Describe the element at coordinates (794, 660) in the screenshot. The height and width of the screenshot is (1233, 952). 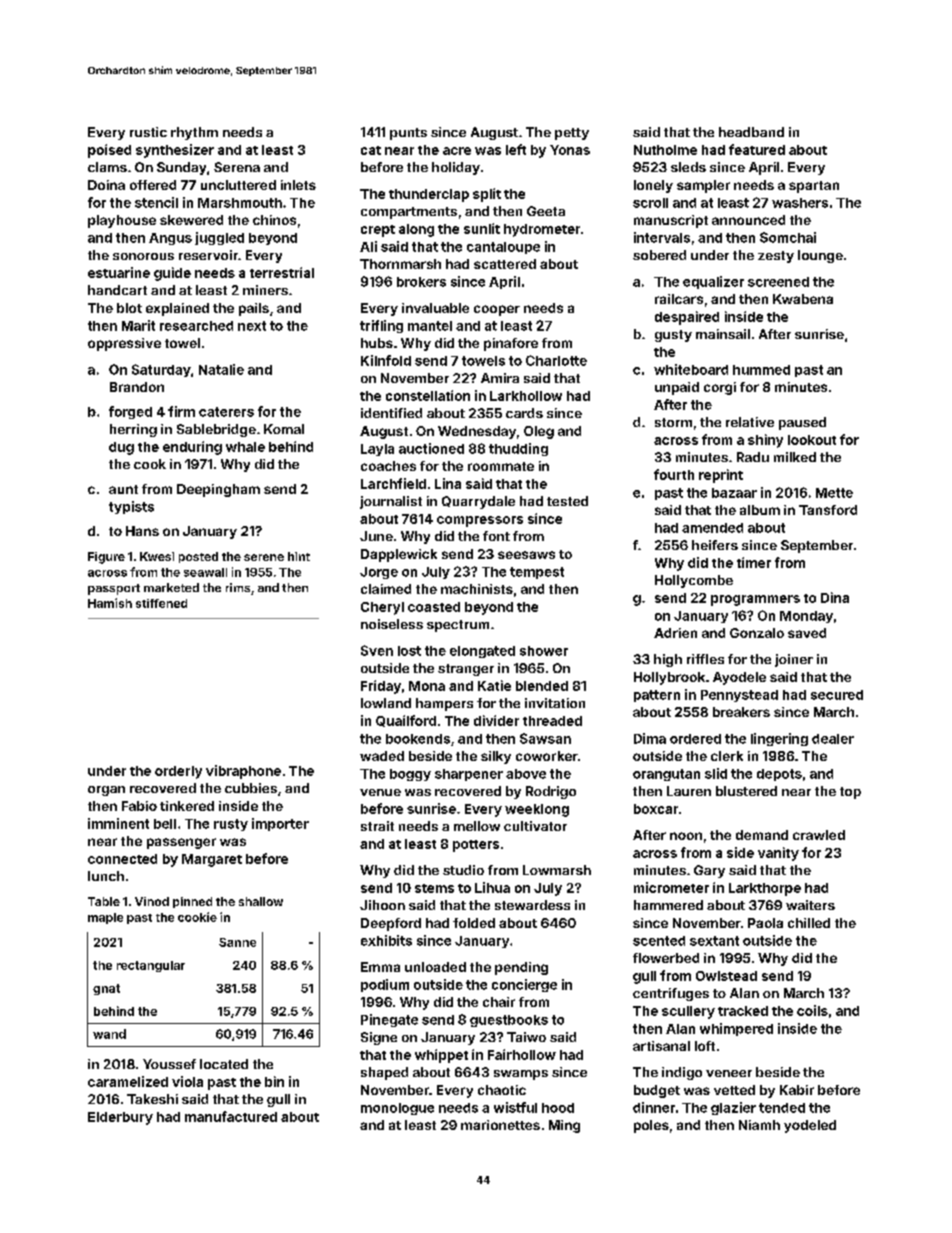
I see `joiner` at that location.
